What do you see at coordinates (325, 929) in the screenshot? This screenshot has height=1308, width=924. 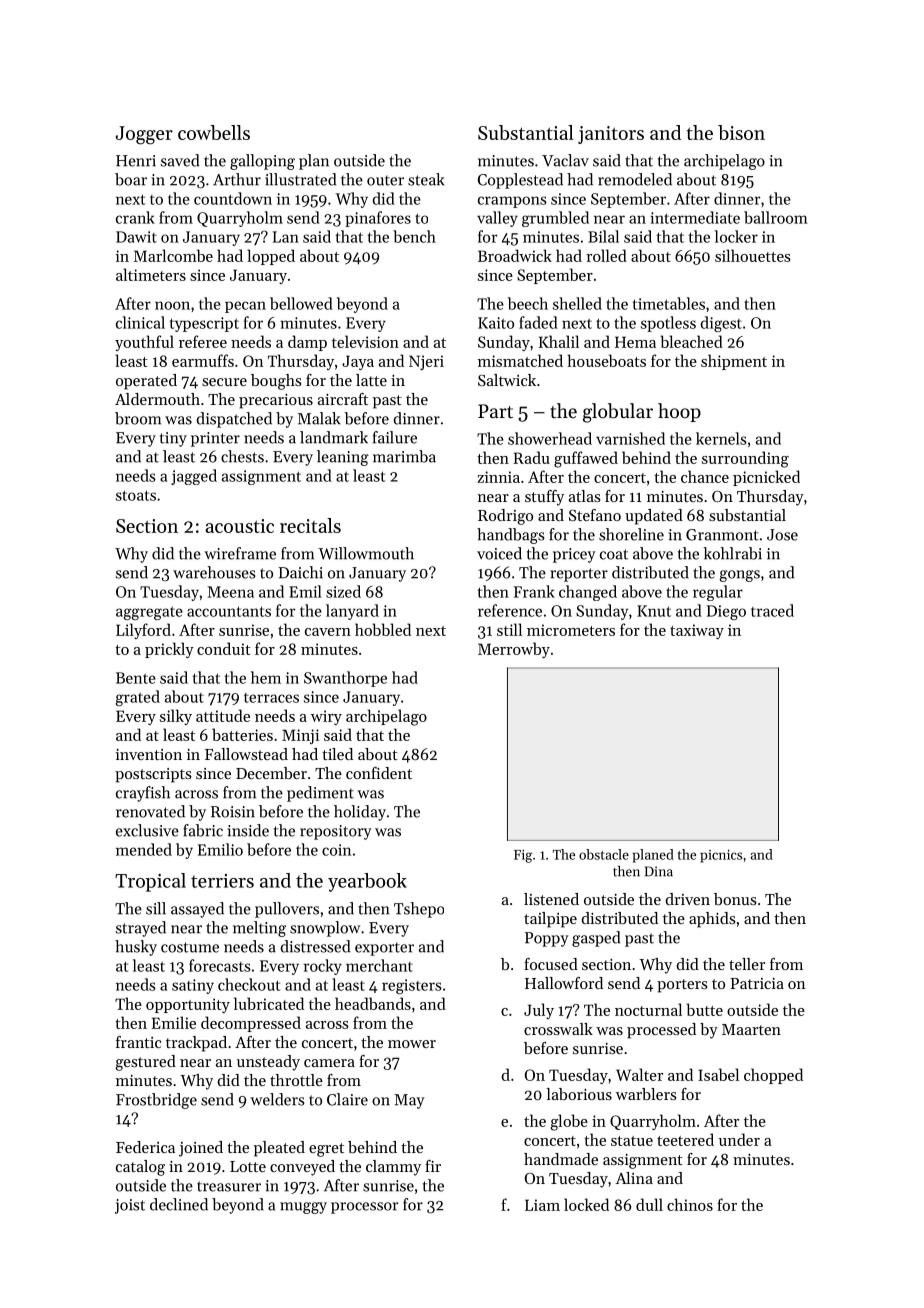 I see `snowplow` at bounding box center [325, 929].
